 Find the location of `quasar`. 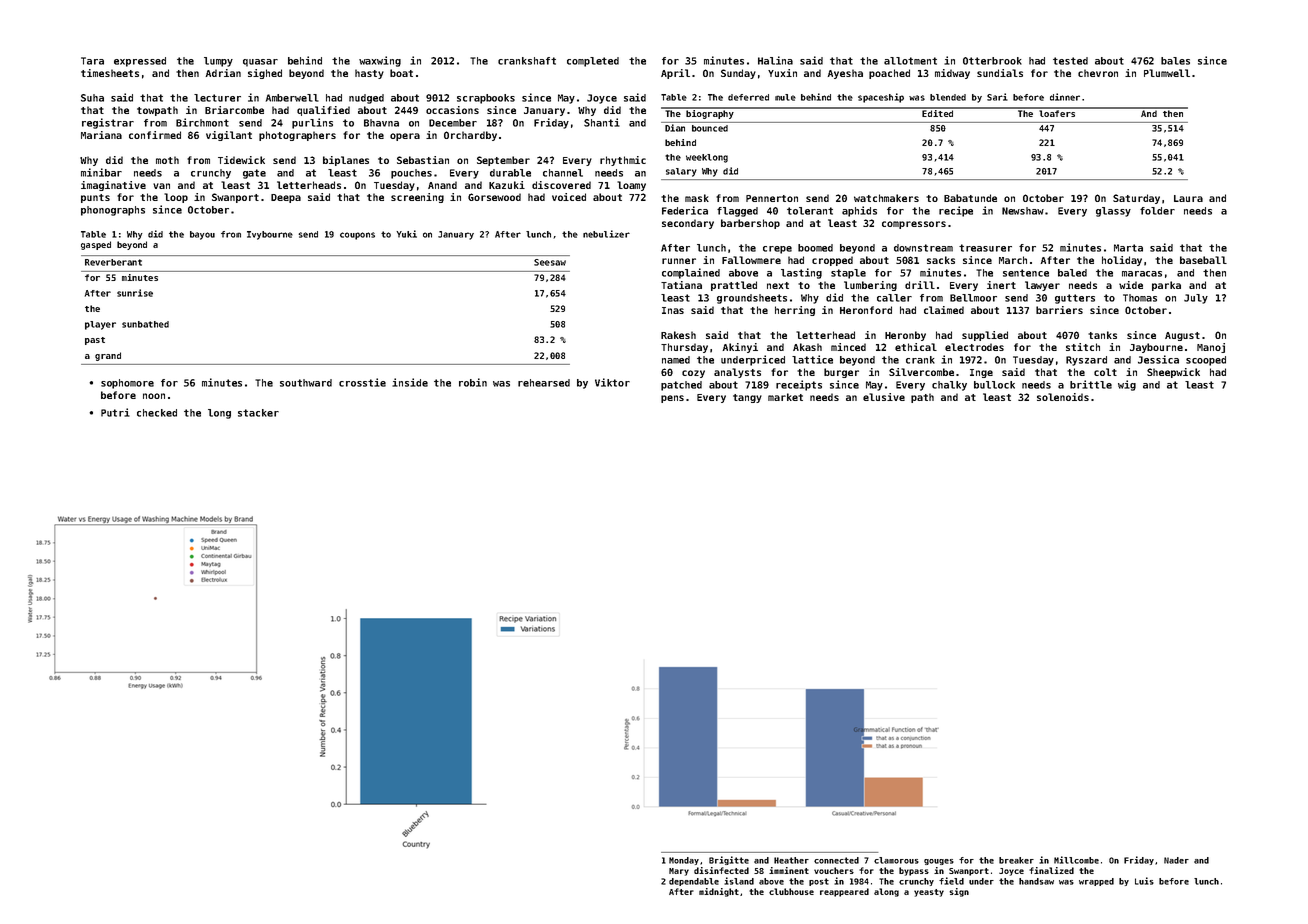

quasar is located at coordinates (260, 63).
